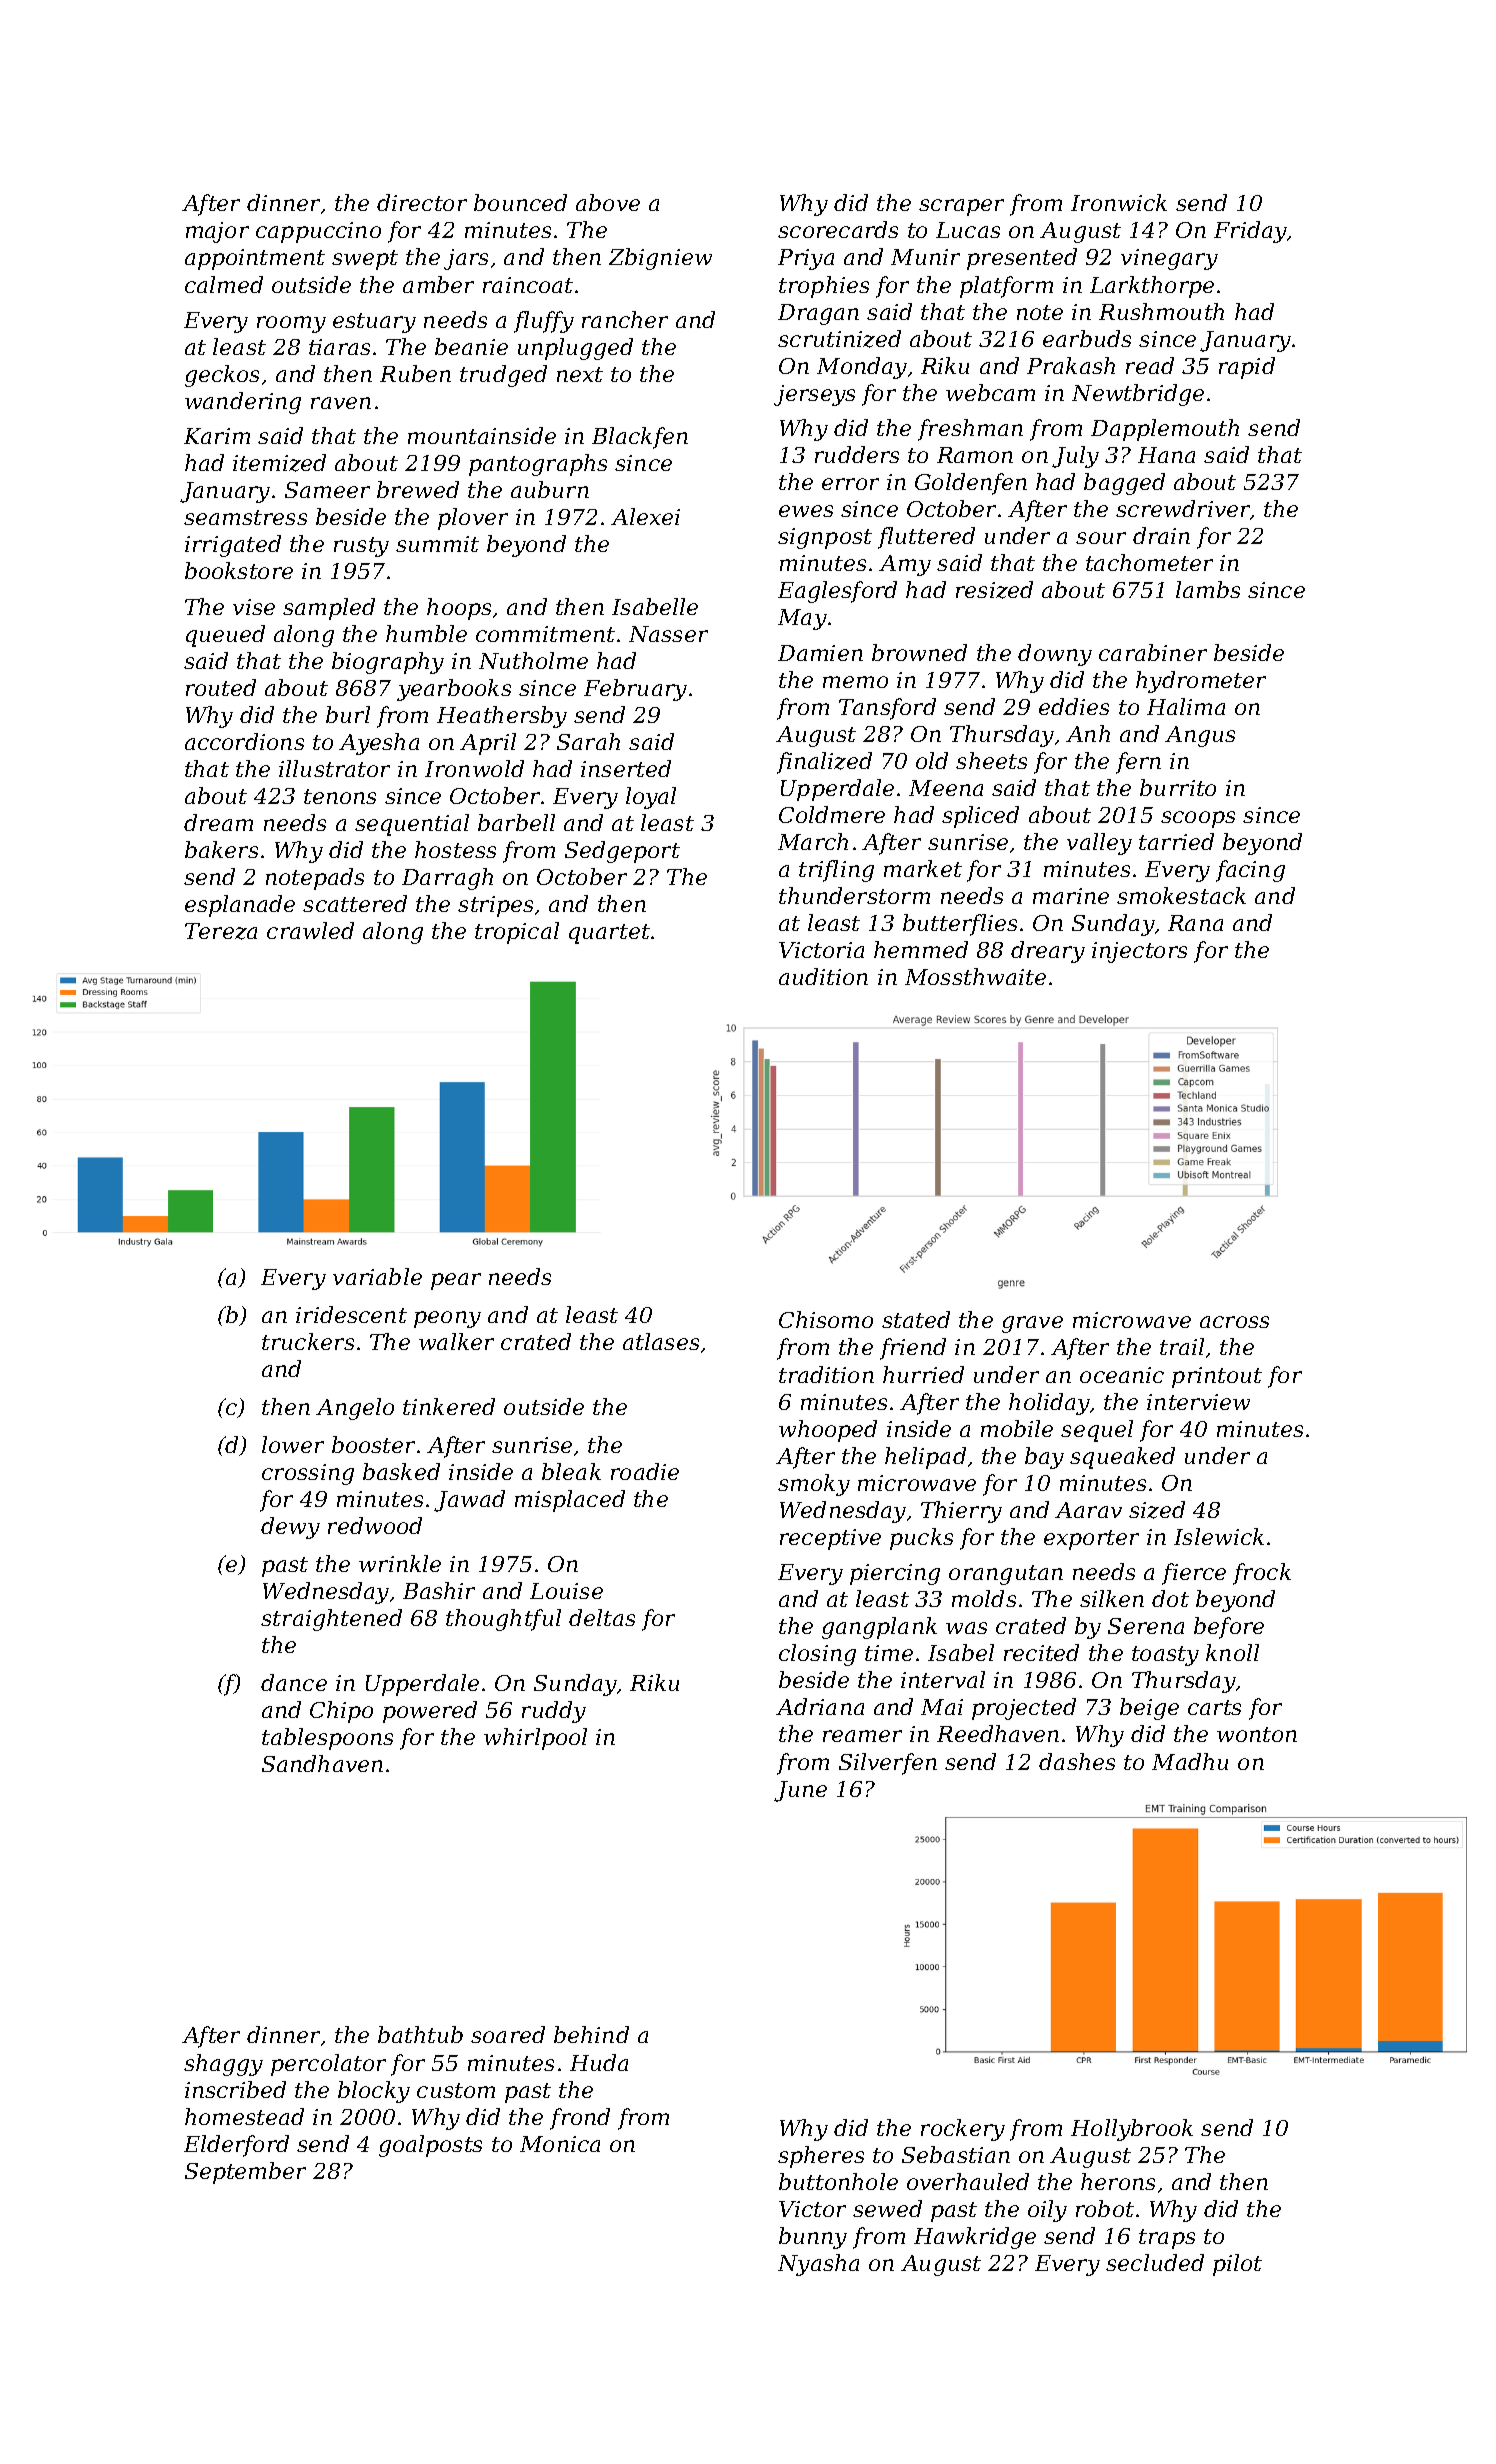 This image has height=2464, width=1496. What do you see at coordinates (236, 2146) in the image?
I see `Elderford` at bounding box center [236, 2146].
